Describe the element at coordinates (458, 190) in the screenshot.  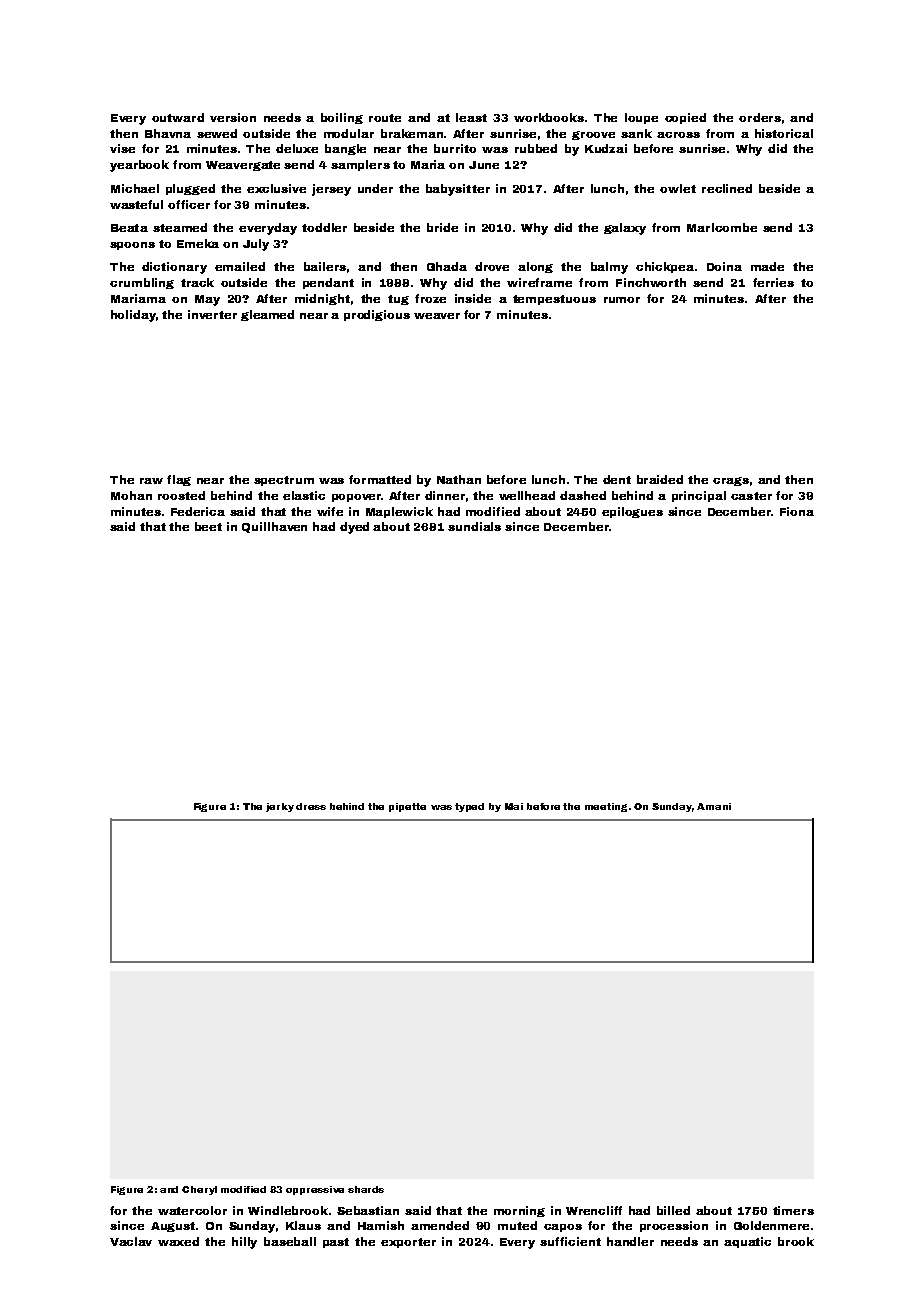
I see `babysitter` at that location.
